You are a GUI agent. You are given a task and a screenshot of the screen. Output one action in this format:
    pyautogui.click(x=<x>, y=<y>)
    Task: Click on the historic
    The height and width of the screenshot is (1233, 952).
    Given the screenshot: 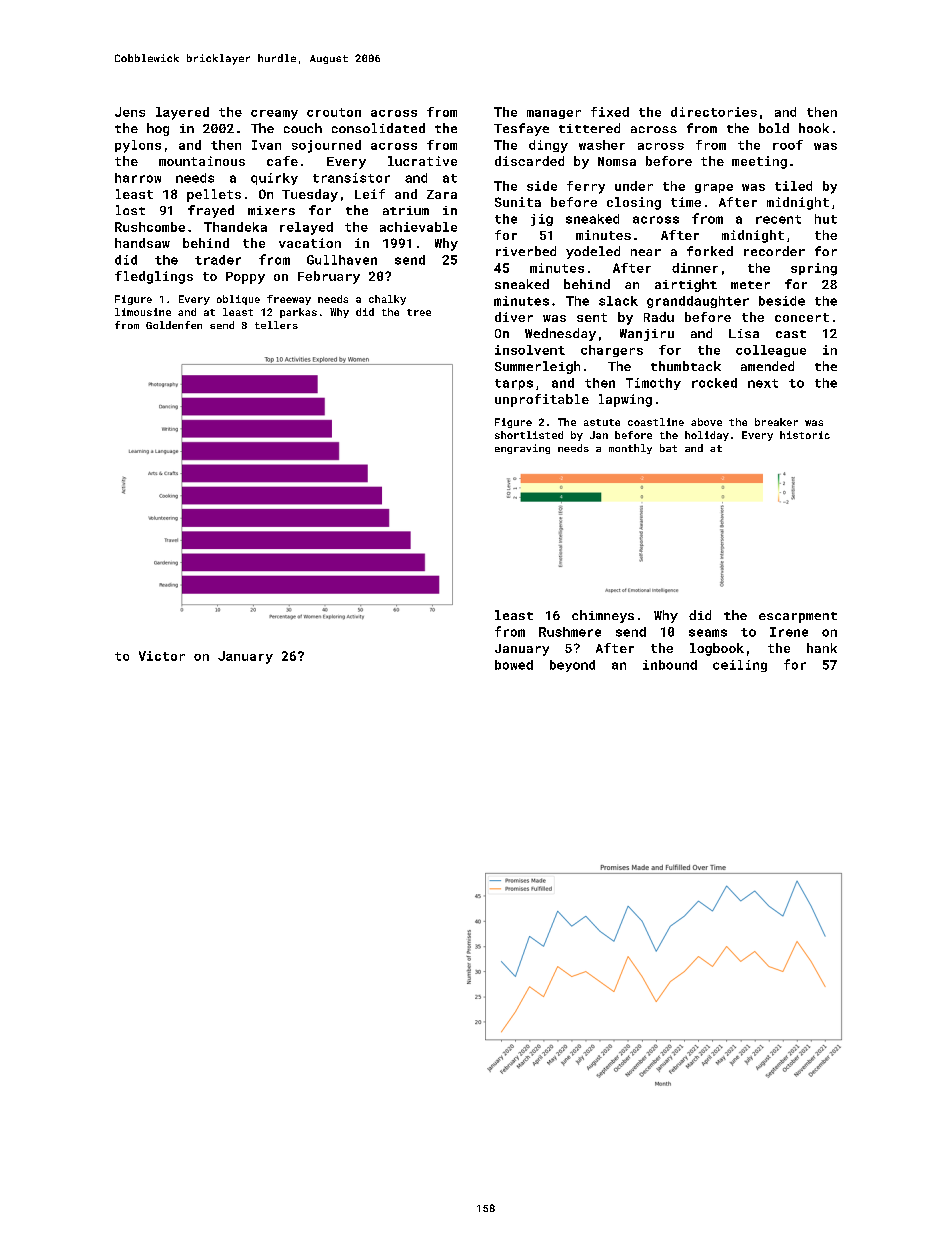 What is the action you would take?
    pyautogui.click(x=805, y=435)
